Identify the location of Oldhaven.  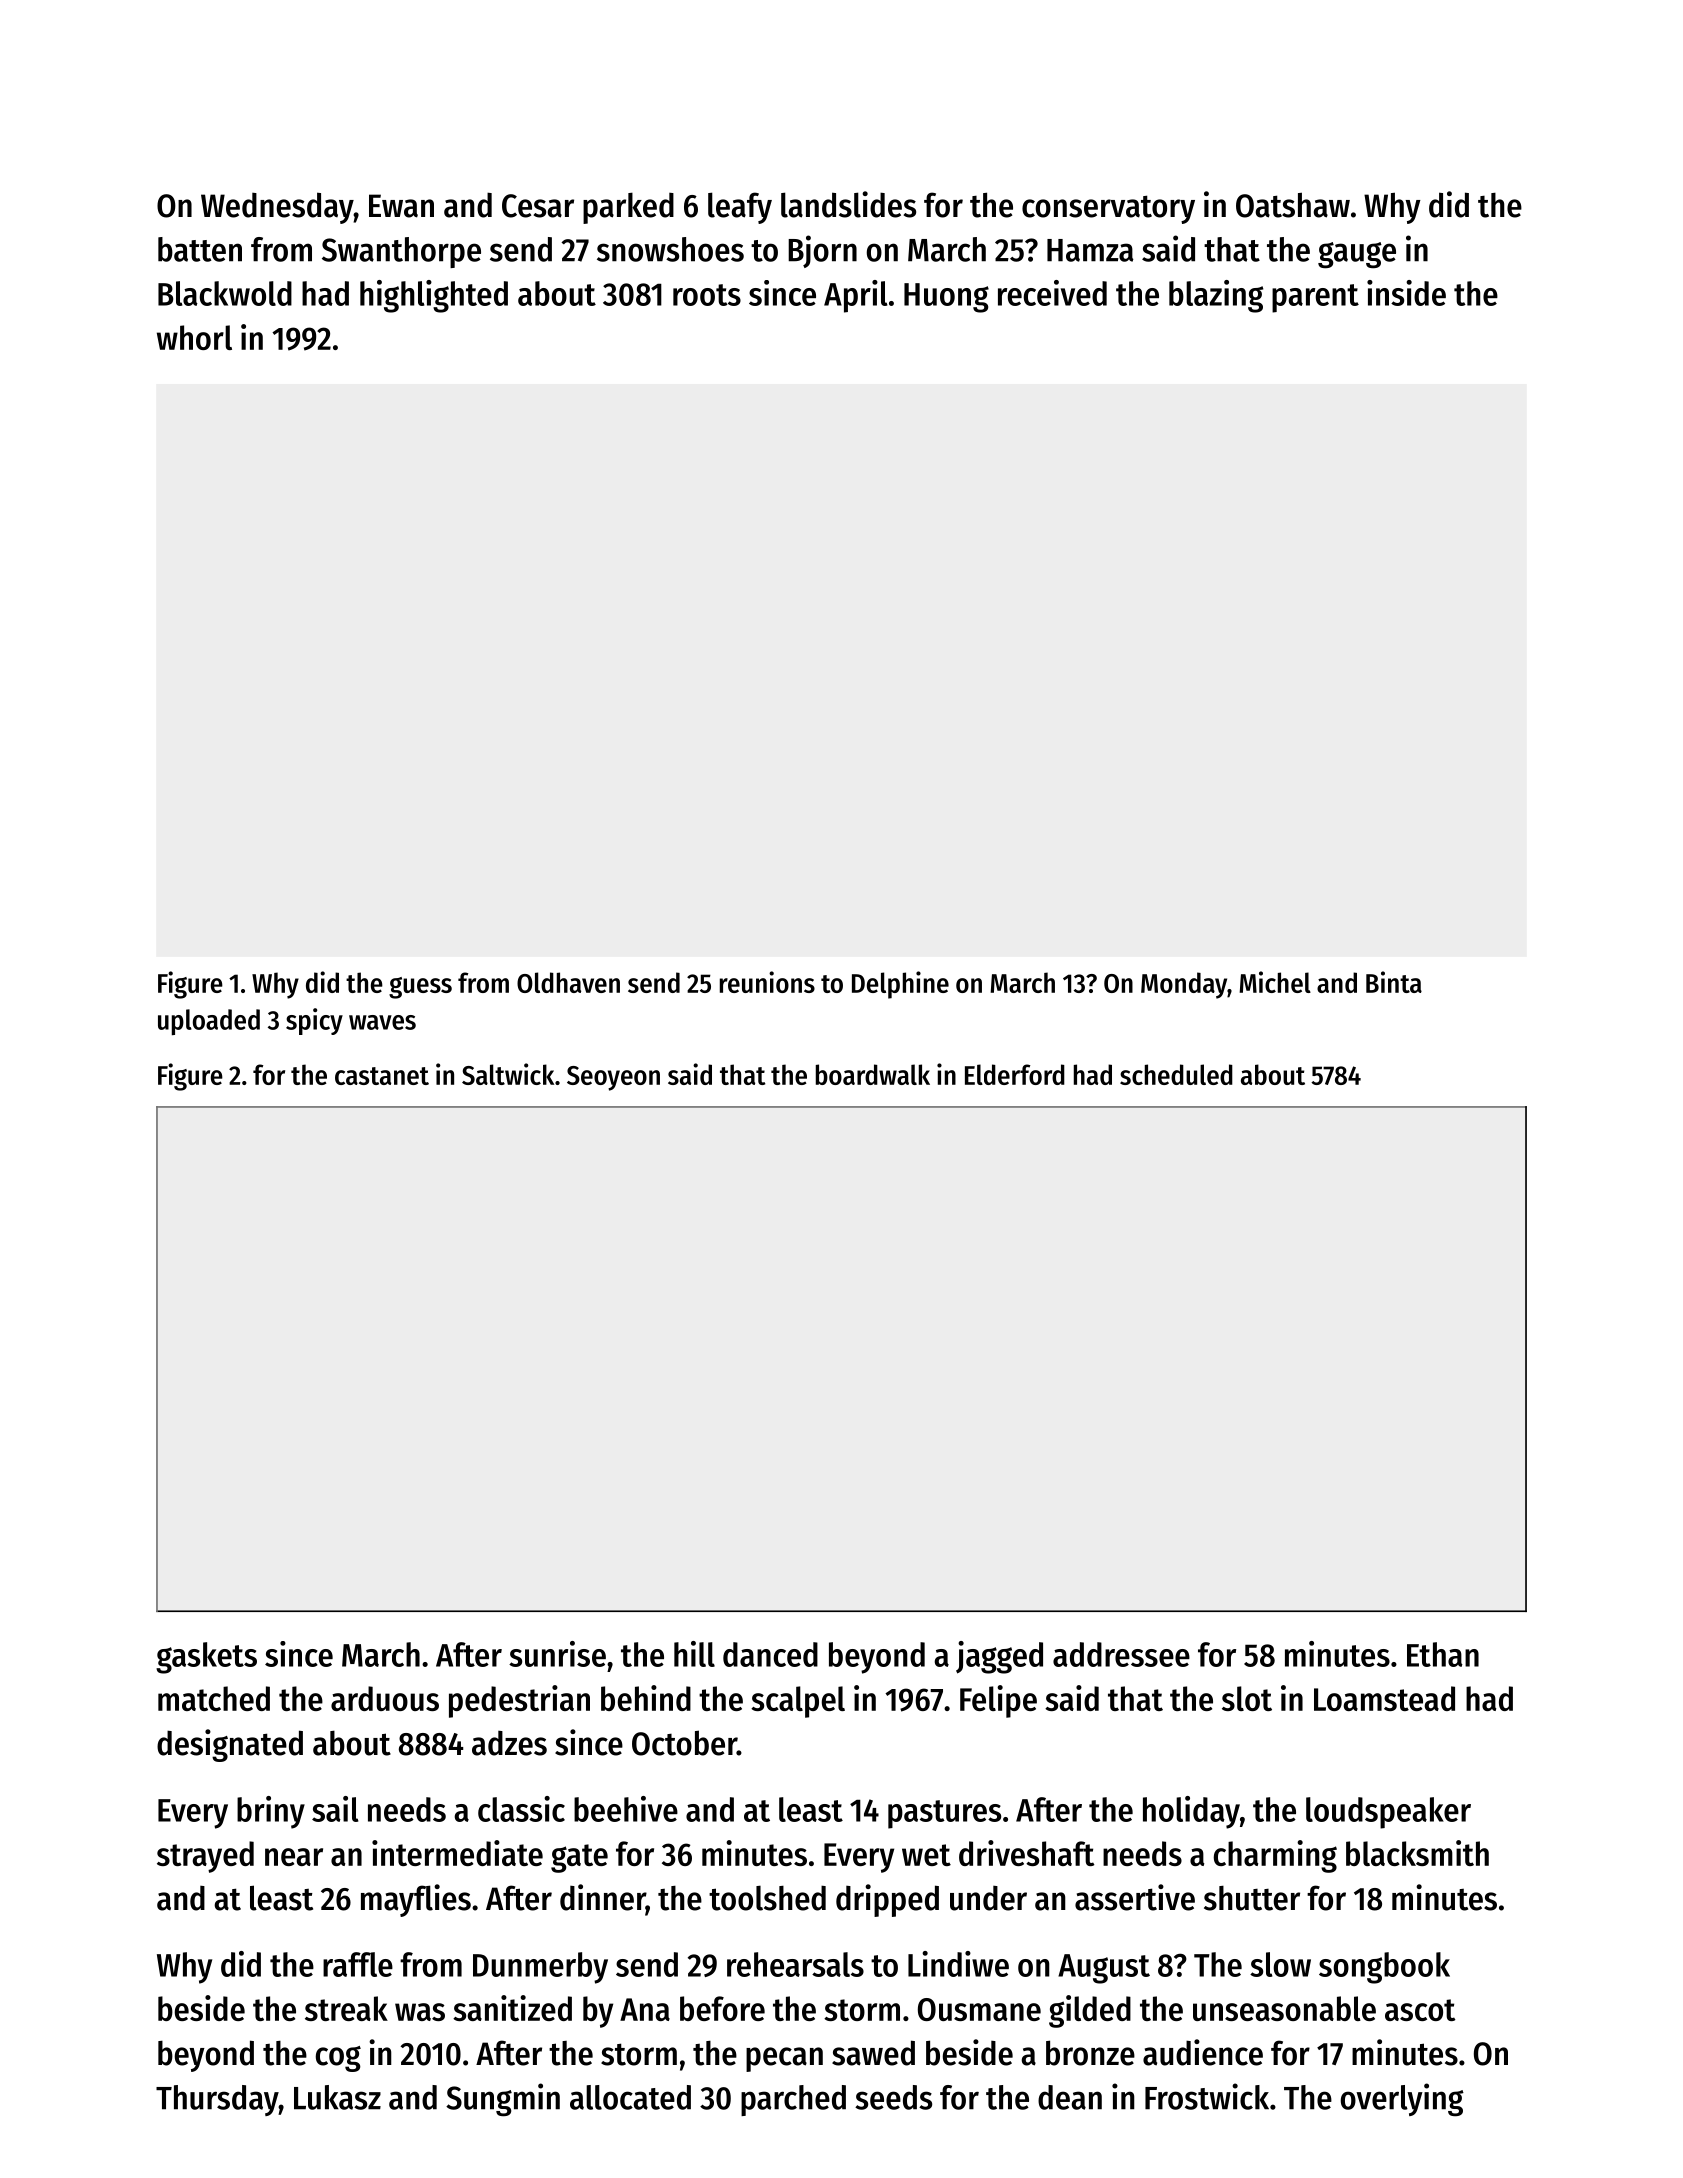
(568, 982).
